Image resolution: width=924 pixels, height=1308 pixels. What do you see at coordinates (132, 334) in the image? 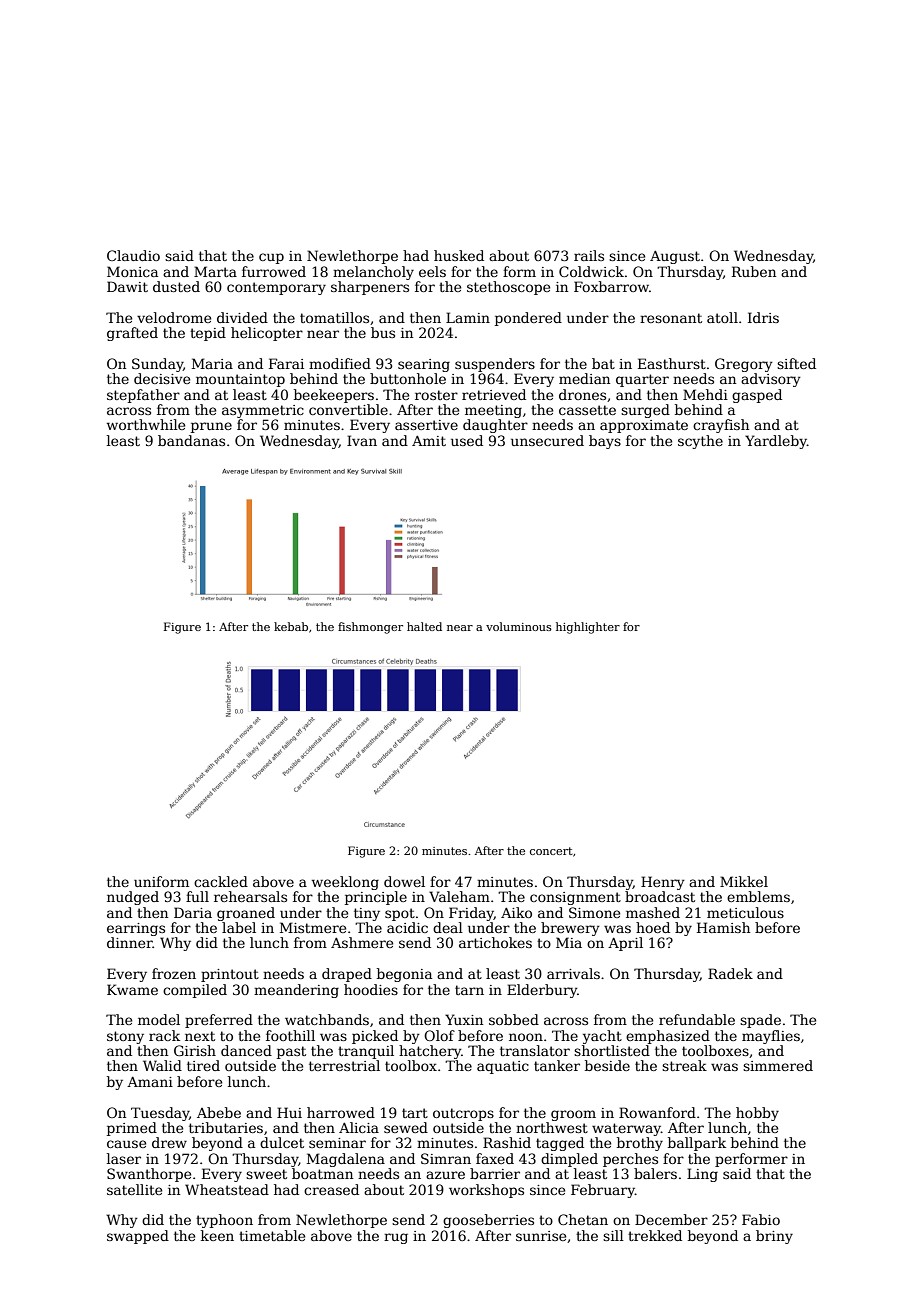
I see `grafted` at bounding box center [132, 334].
